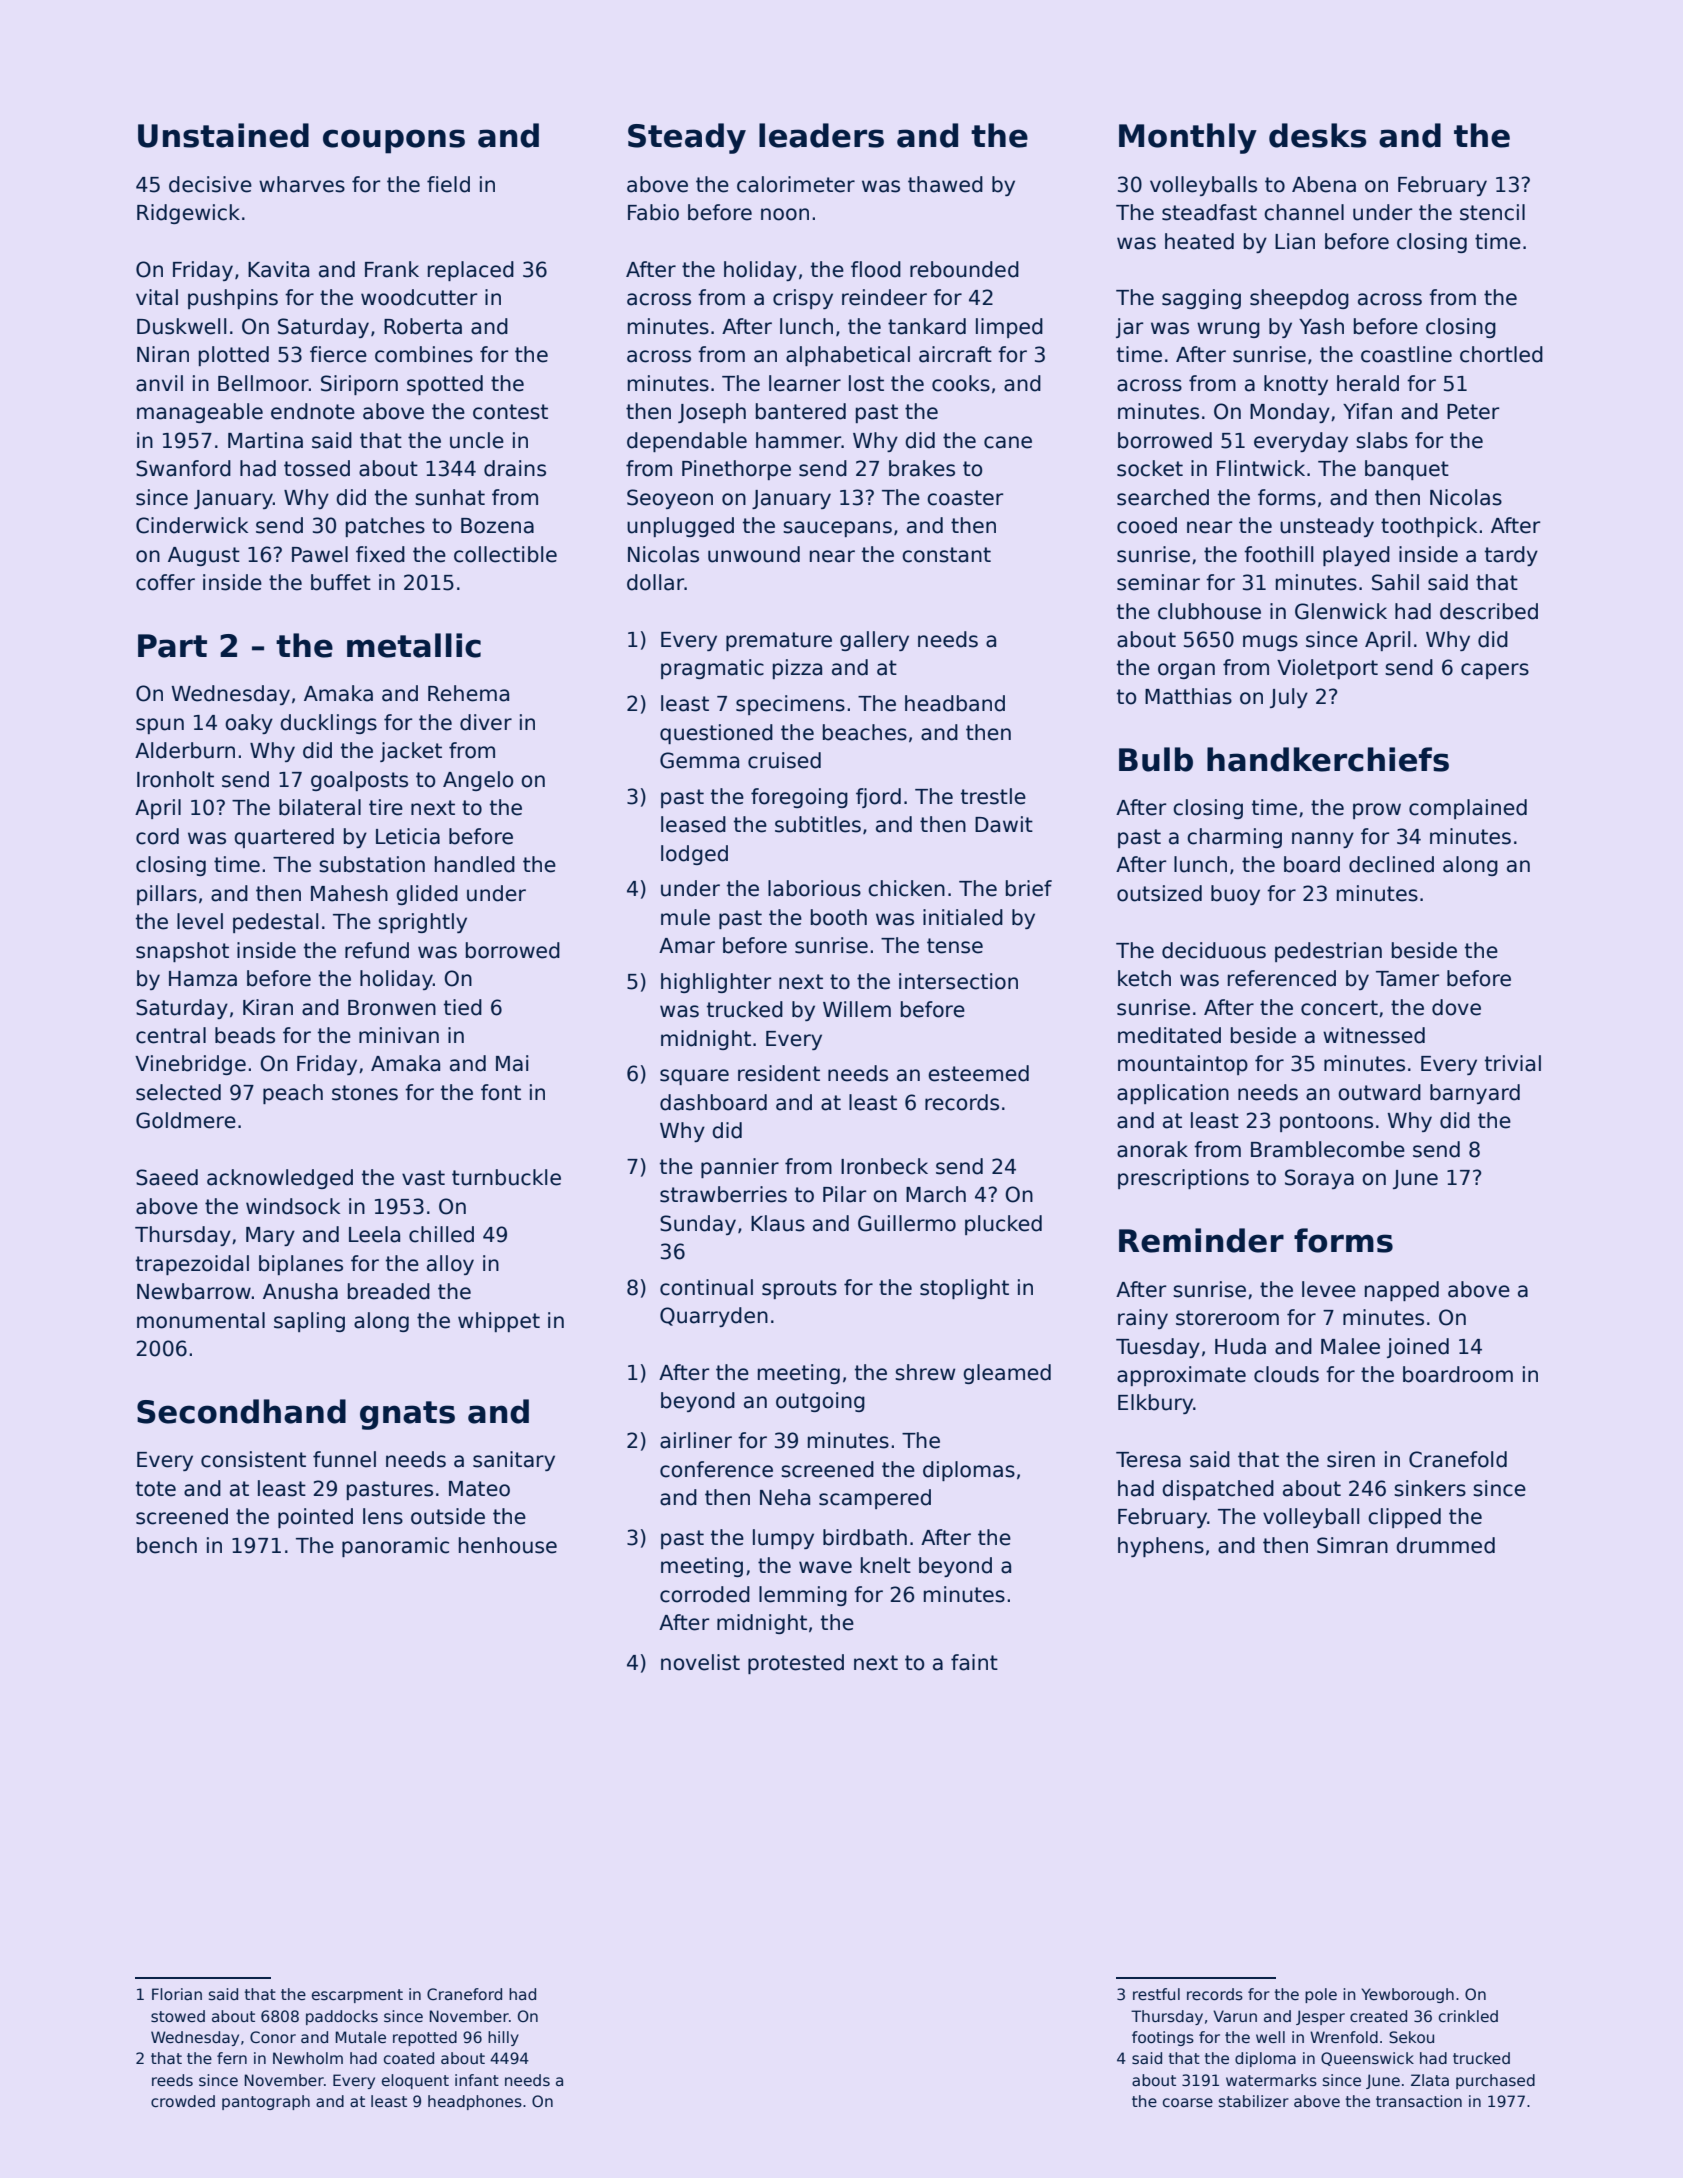 The height and width of the screenshot is (2178, 1683). What do you see at coordinates (796, 1664) in the screenshot?
I see `protested` at bounding box center [796, 1664].
